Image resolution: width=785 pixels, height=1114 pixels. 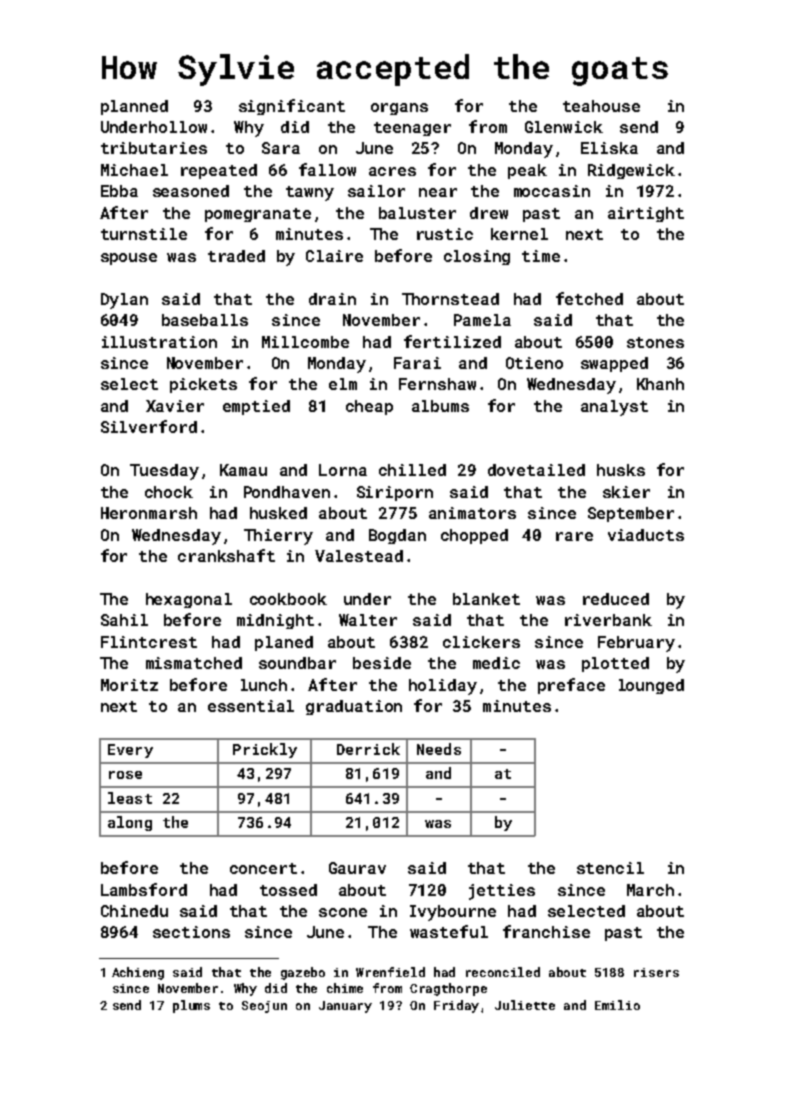 What do you see at coordinates (399, 109) in the page?
I see `organs` at bounding box center [399, 109].
